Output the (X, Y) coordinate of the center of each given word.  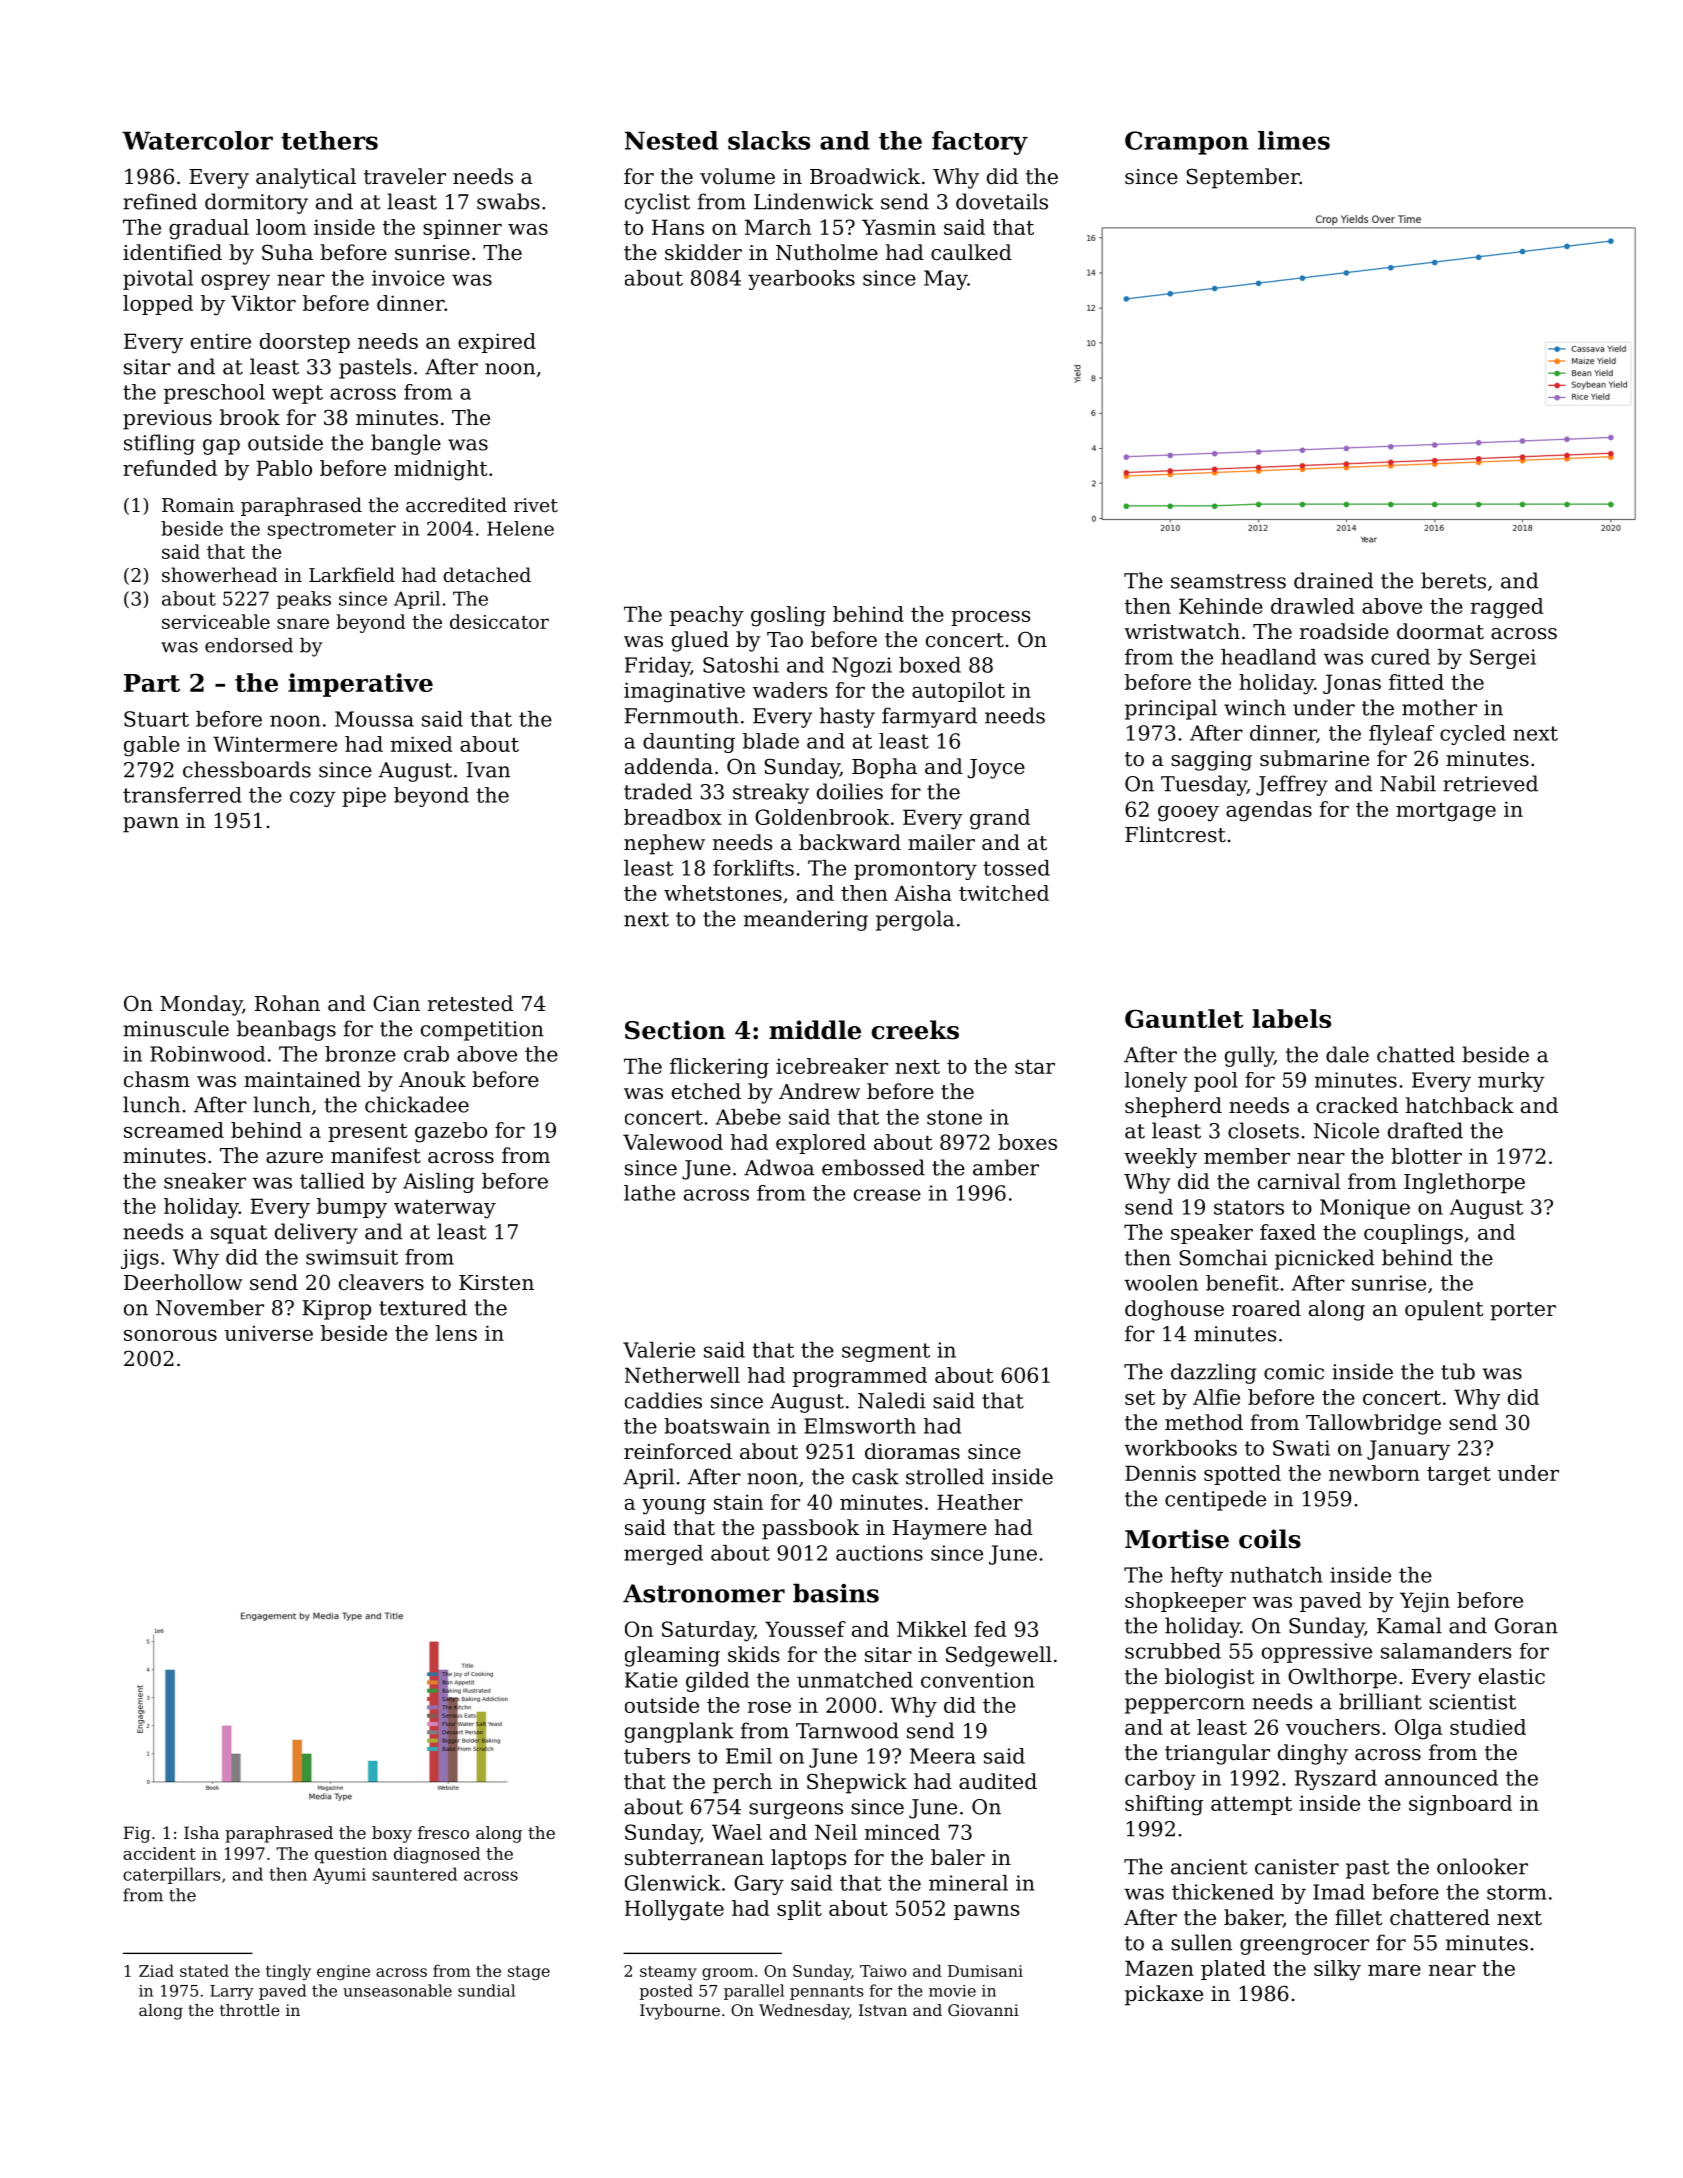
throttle (250, 2010)
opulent (1444, 1310)
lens (456, 1333)
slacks (769, 140)
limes (1294, 140)
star (1035, 1066)
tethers (329, 140)
